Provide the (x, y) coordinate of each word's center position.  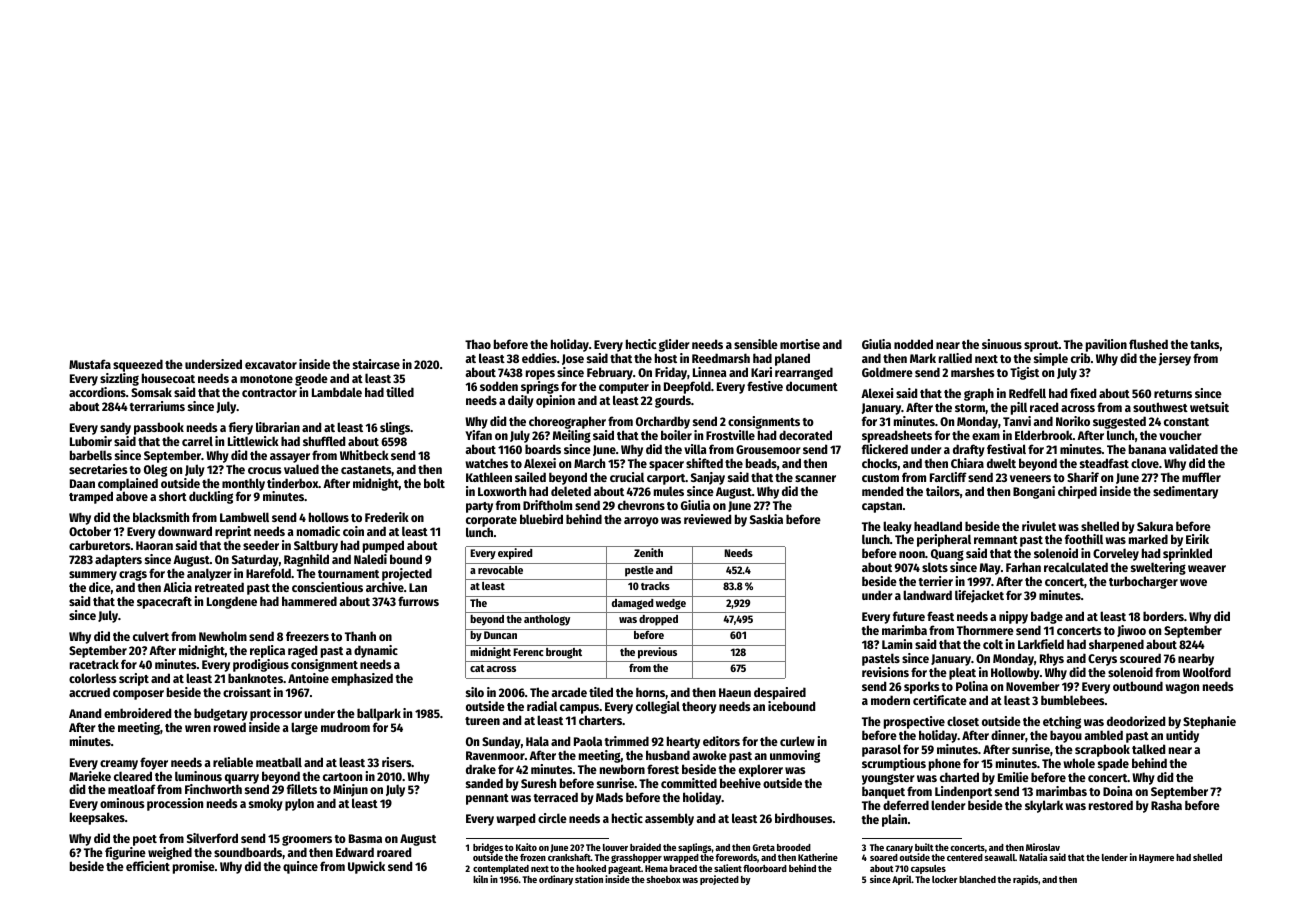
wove (1193, 582)
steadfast (1104, 463)
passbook (159, 428)
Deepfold (687, 387)
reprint (233, 532)
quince (300, 867)
